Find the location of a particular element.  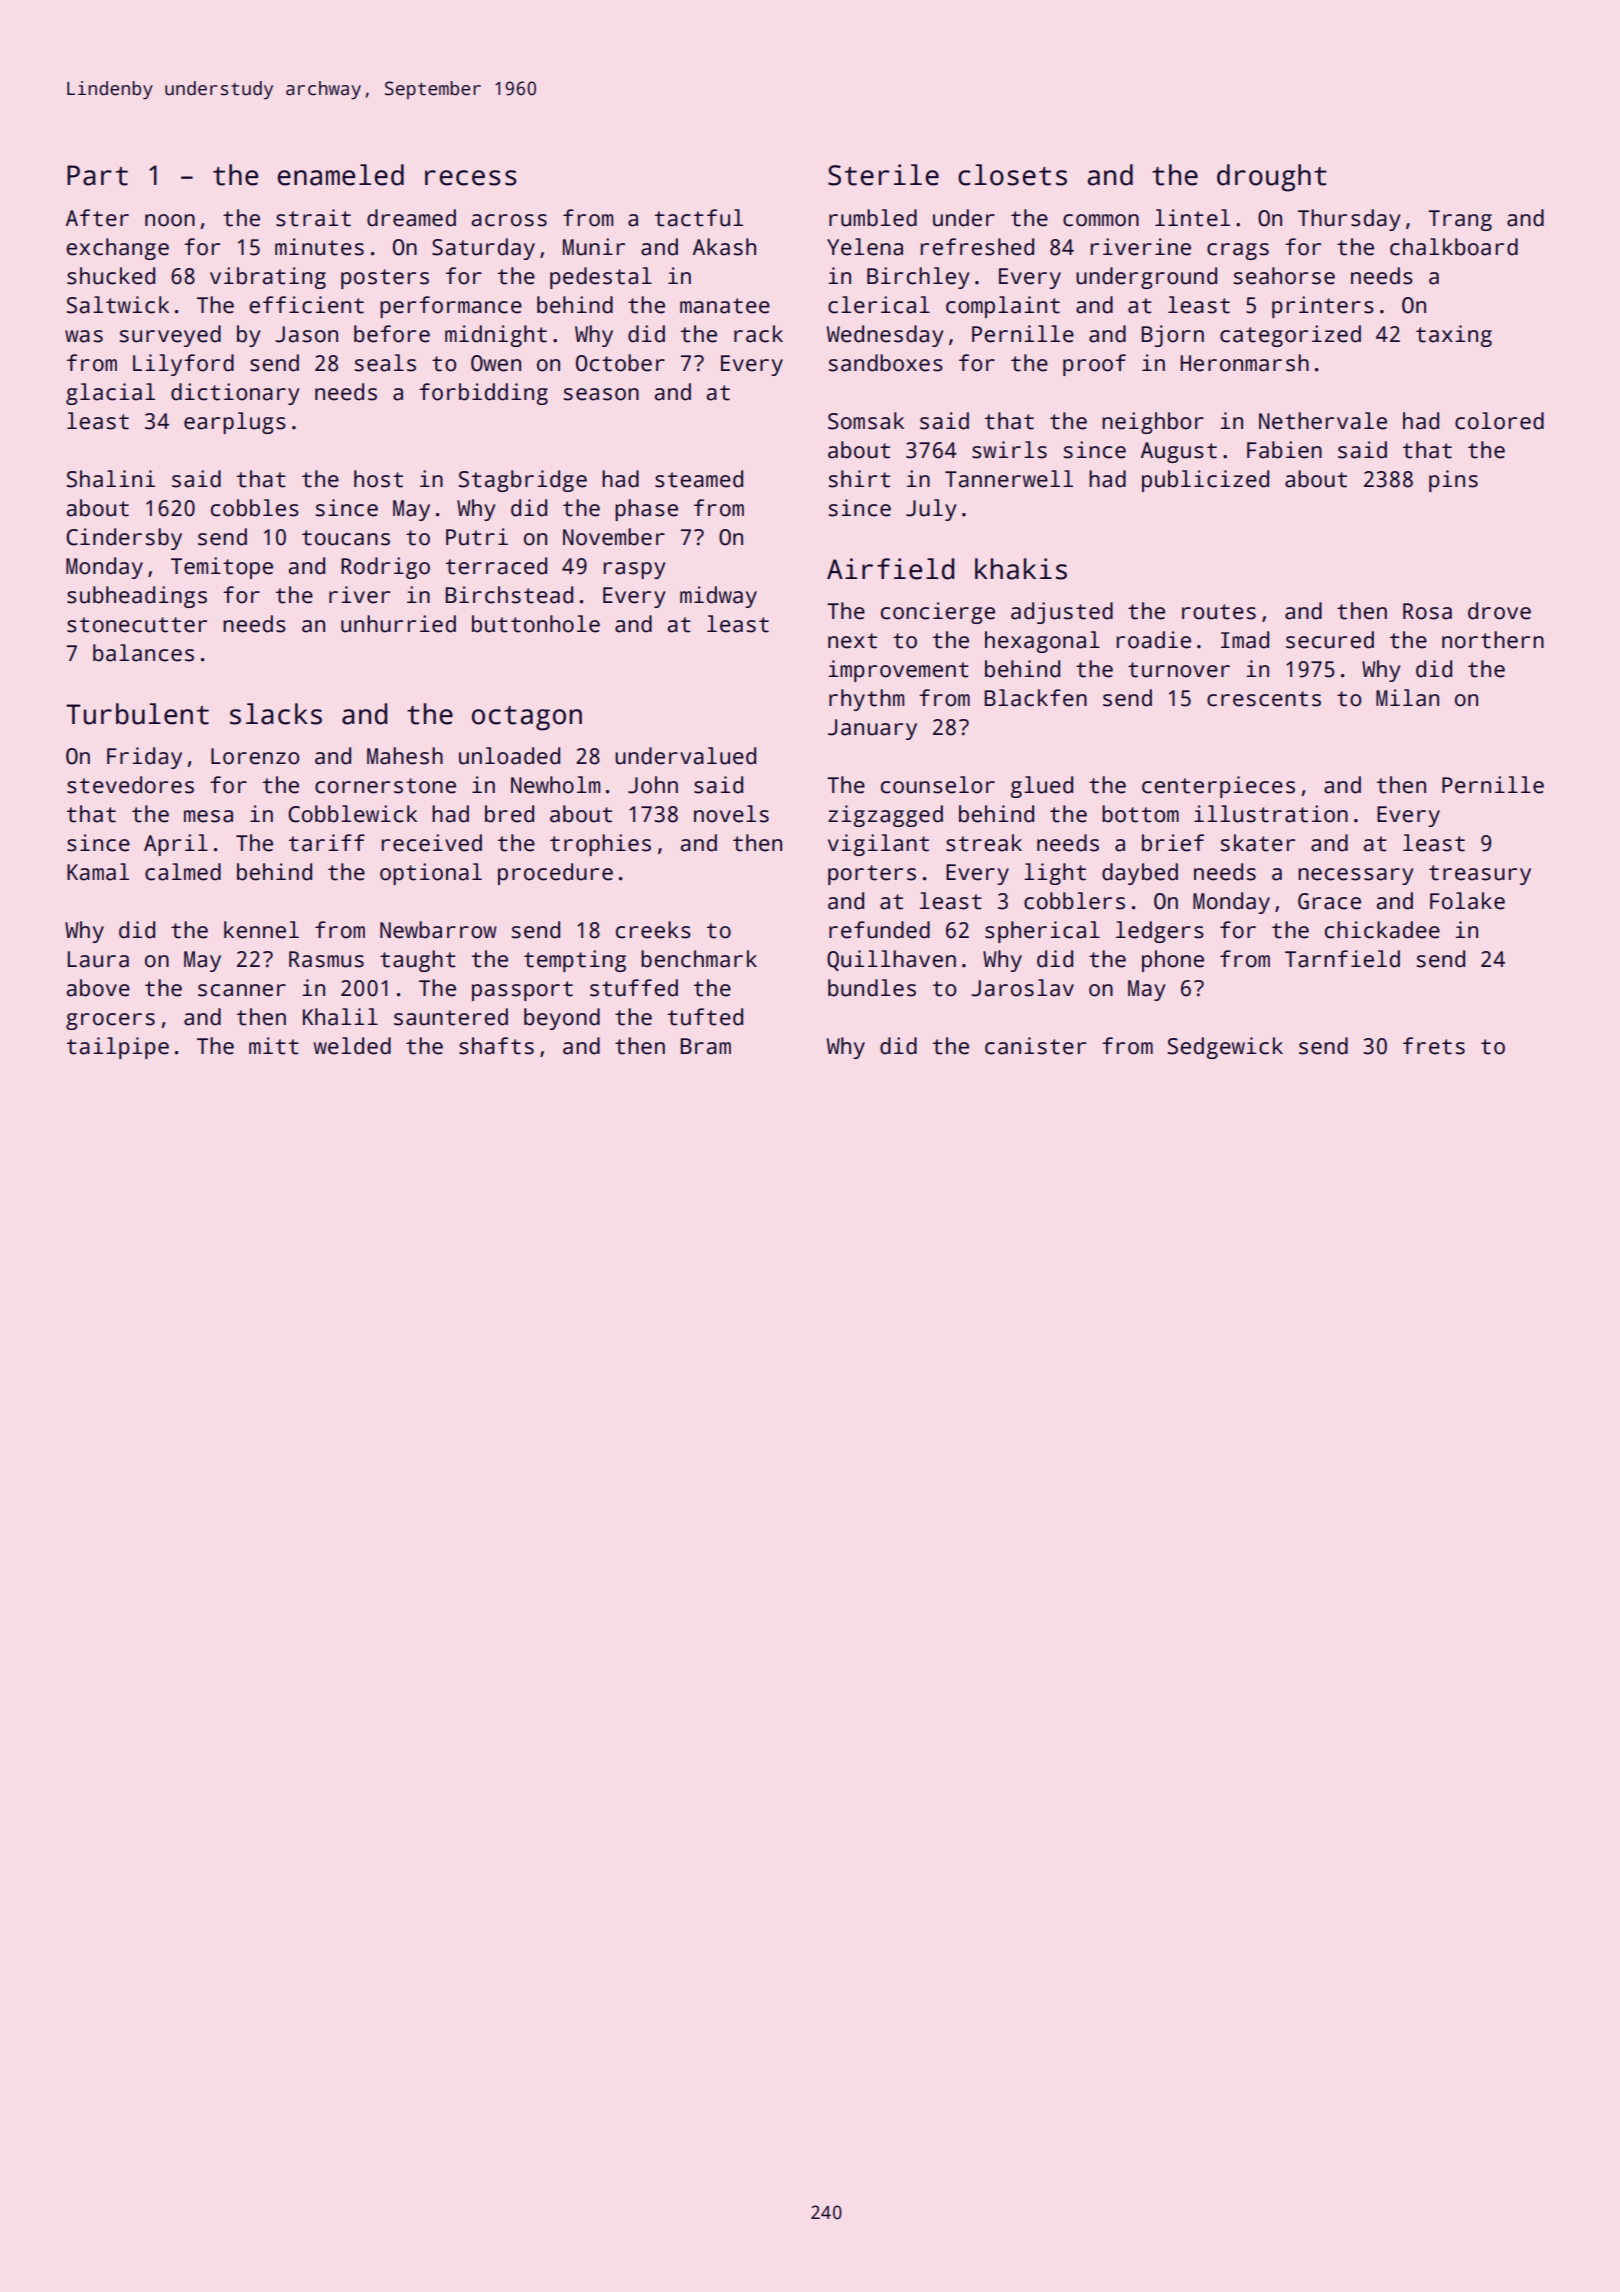

Bram is located at coordinates (705, 1046).
